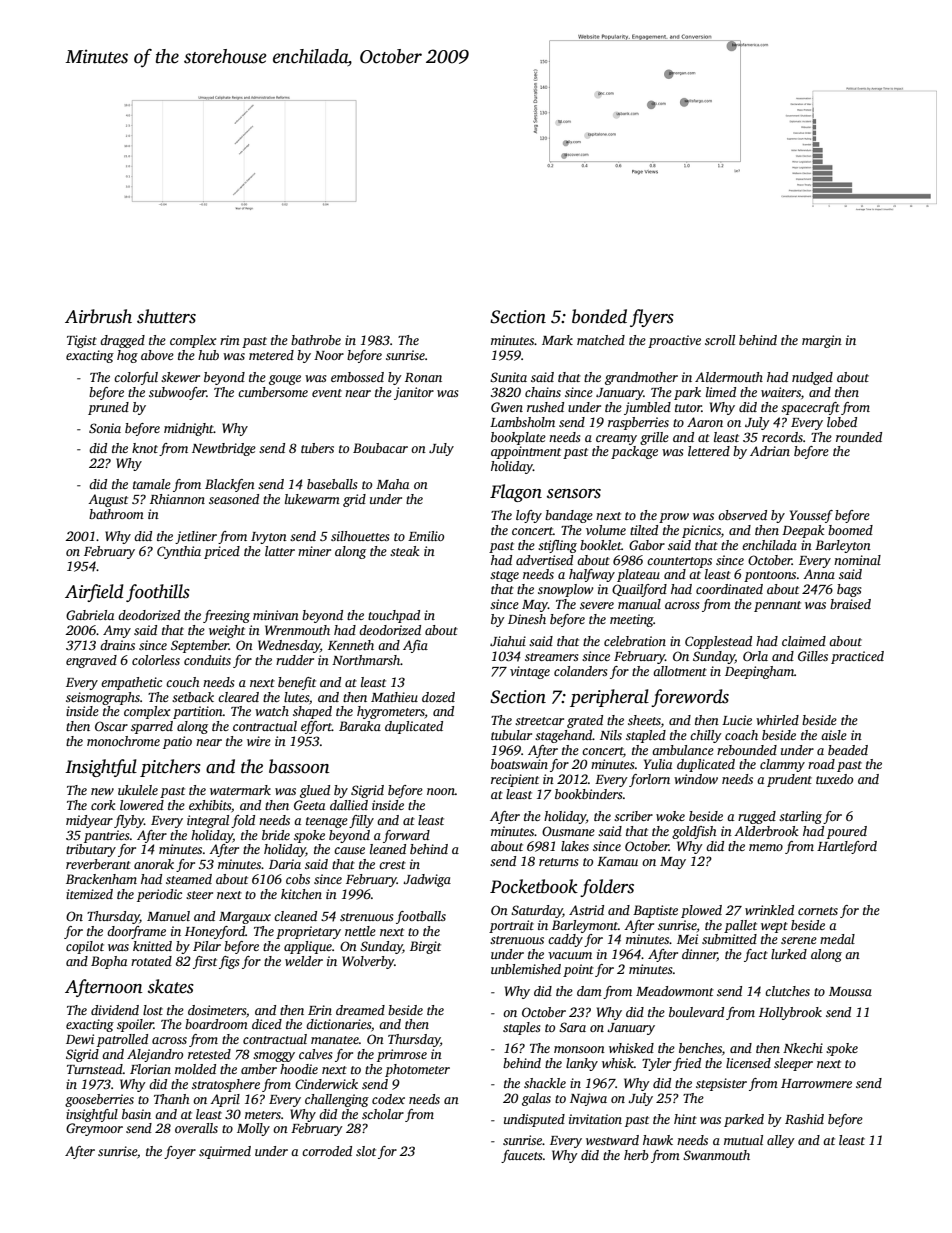 Image resolution: width=952 pixels, height=1233 pixels. I want to click on Flagon, so click(516, 493).
